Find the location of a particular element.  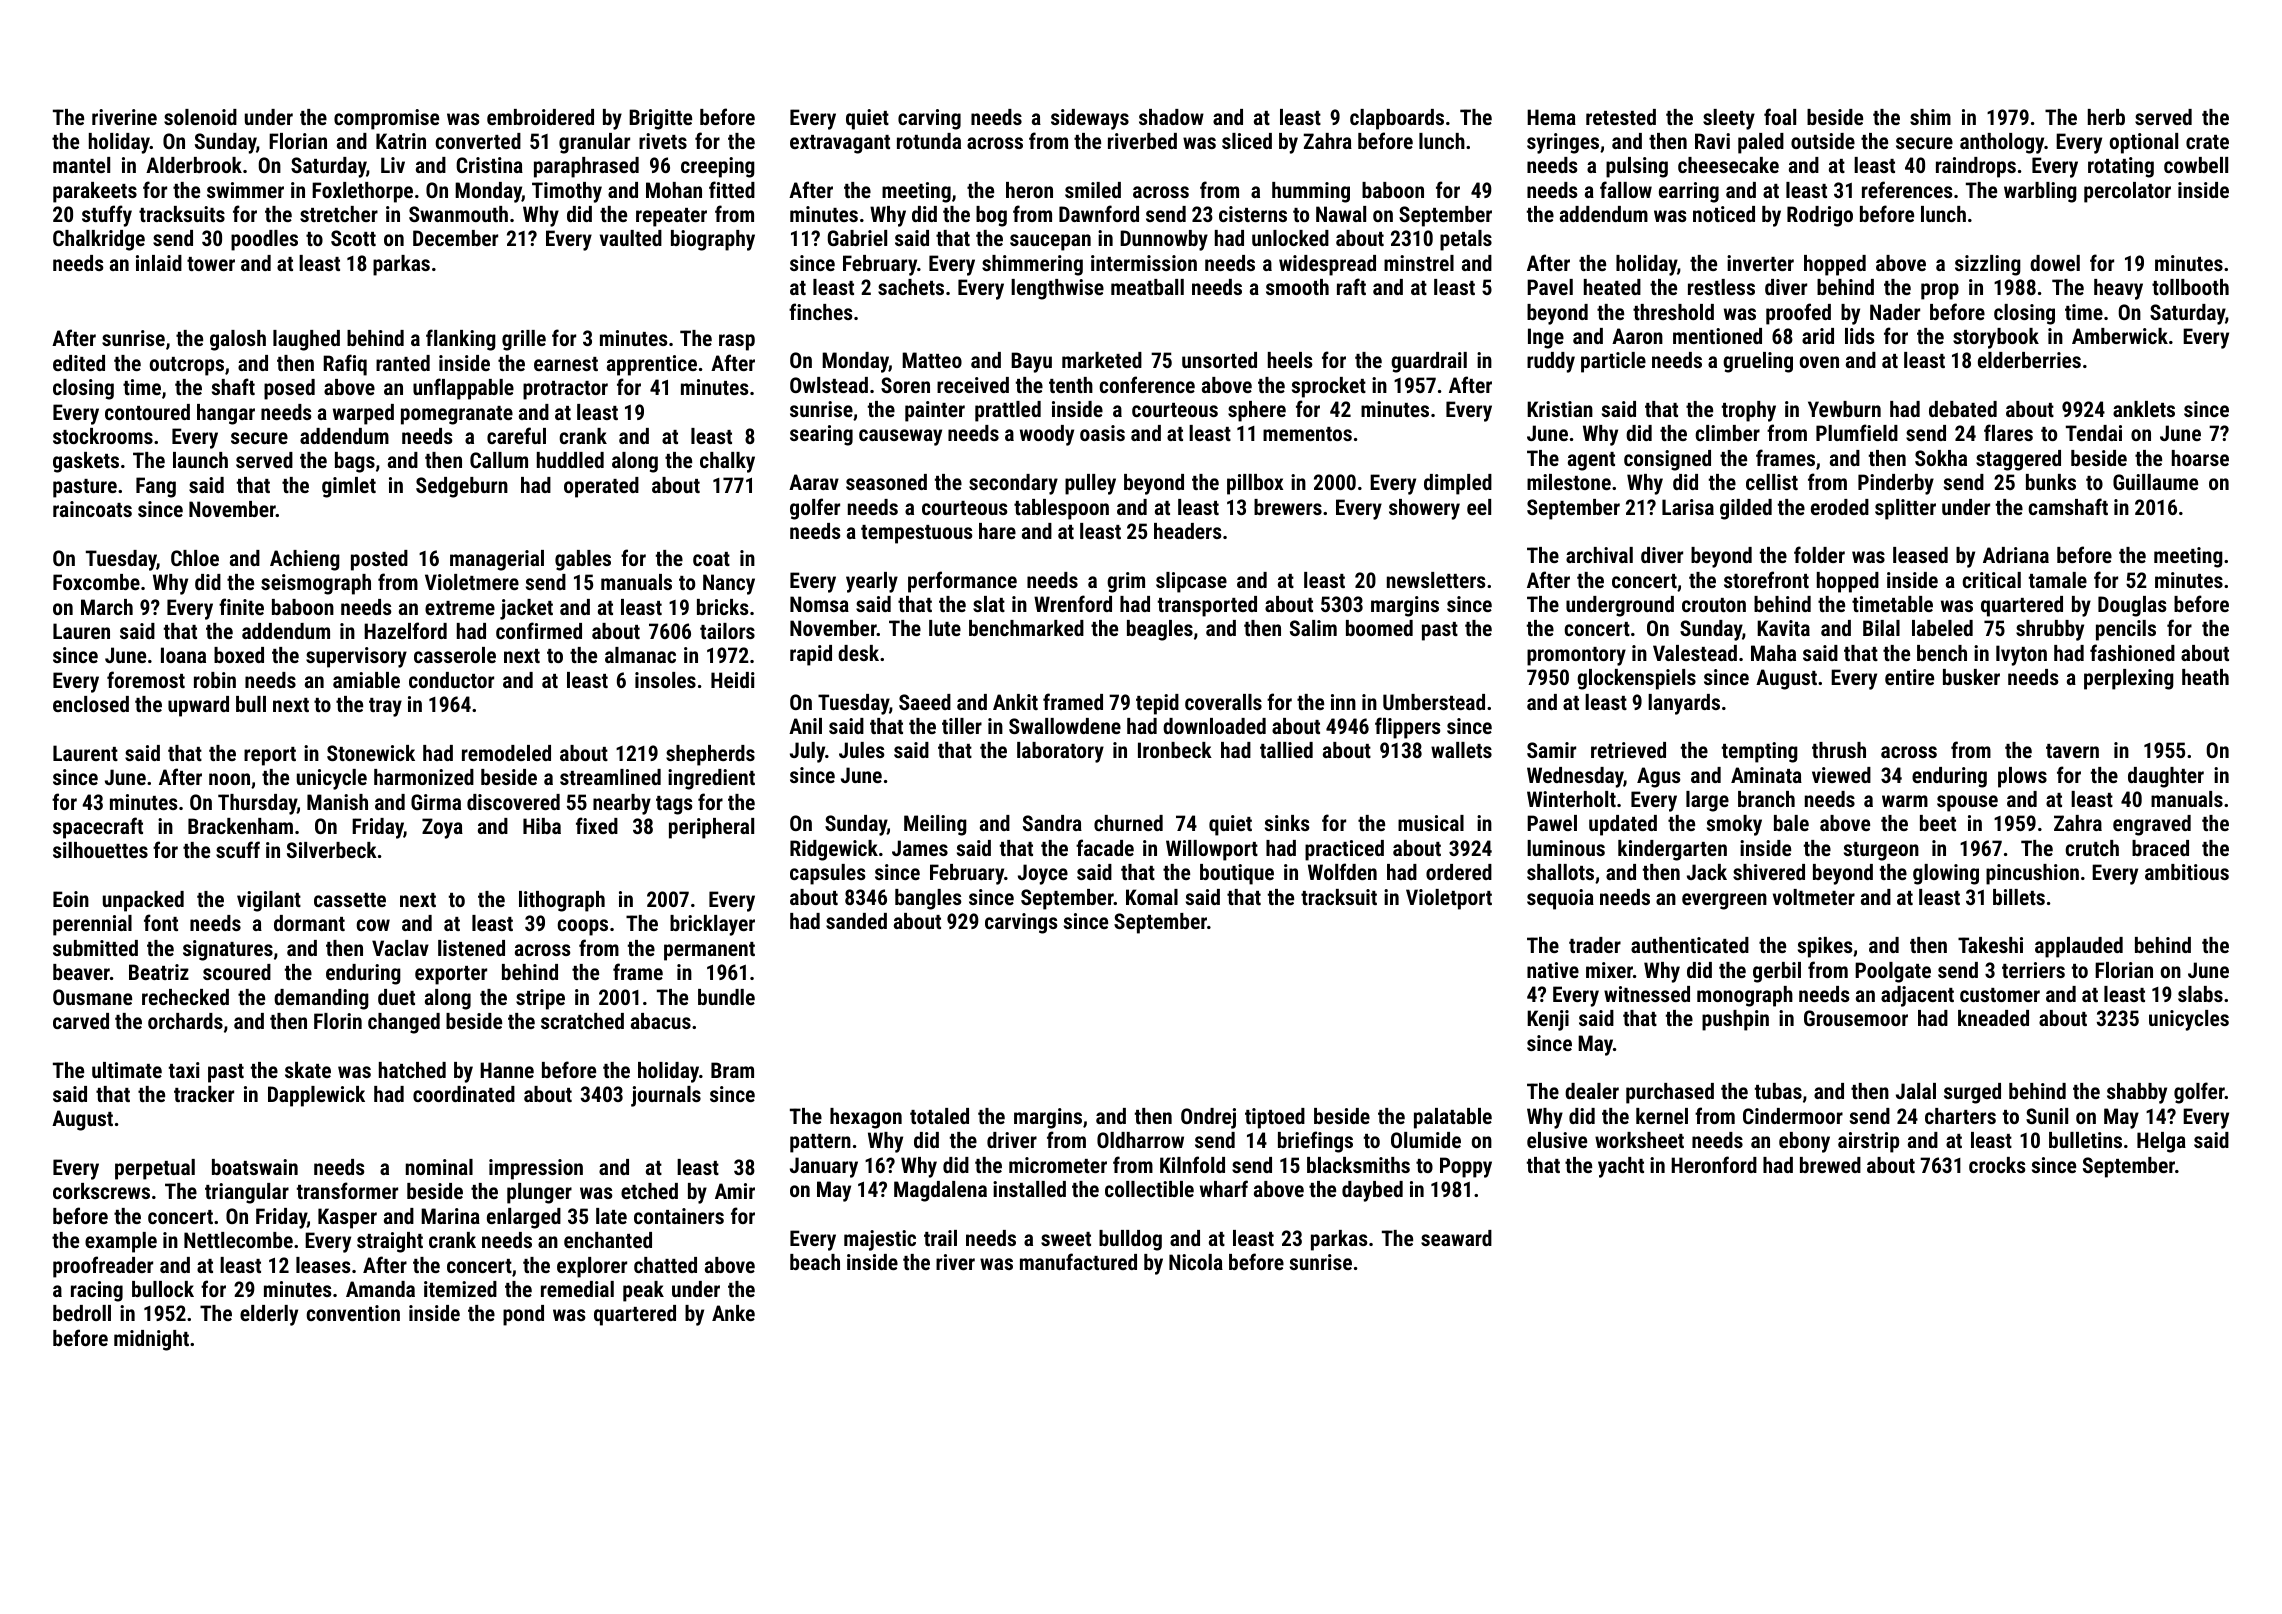

exporter is located at coordinates (451, 975).
